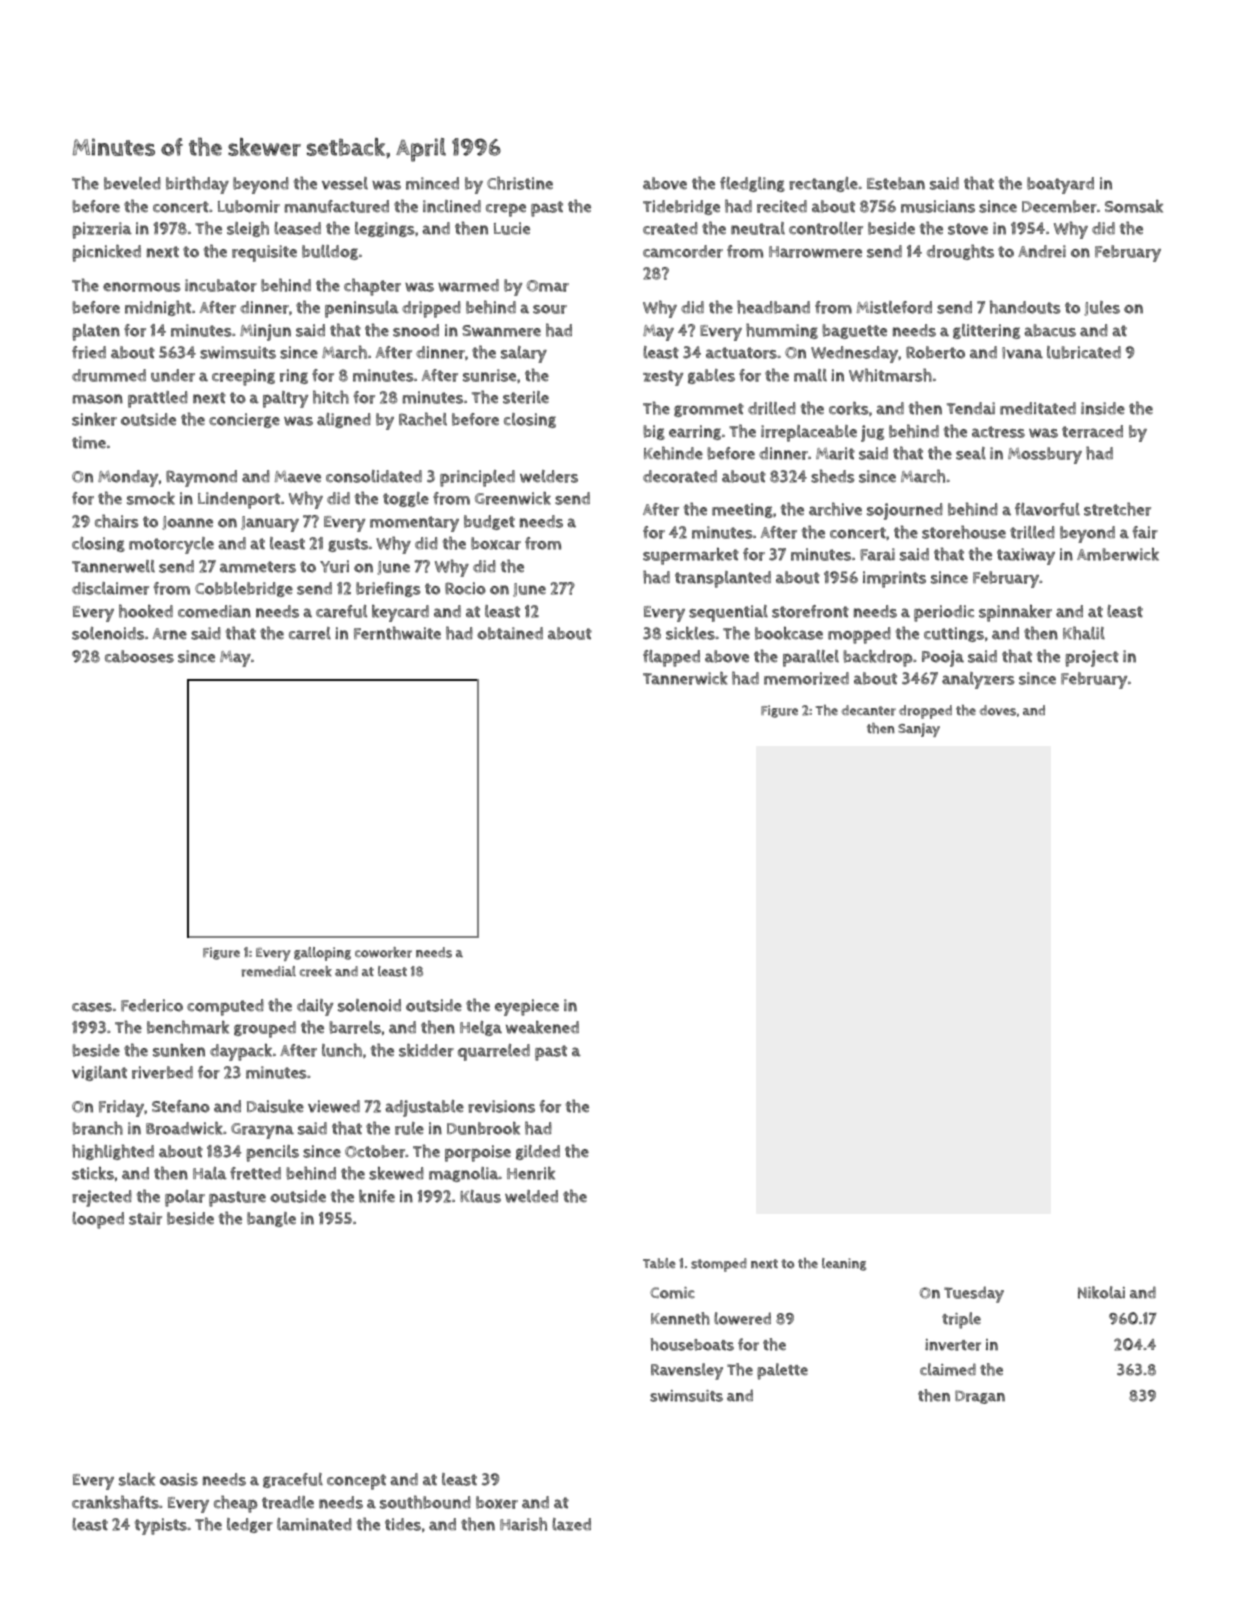 The image size is (1236, 1599). I want to click on knife, so click(377, 1196).
